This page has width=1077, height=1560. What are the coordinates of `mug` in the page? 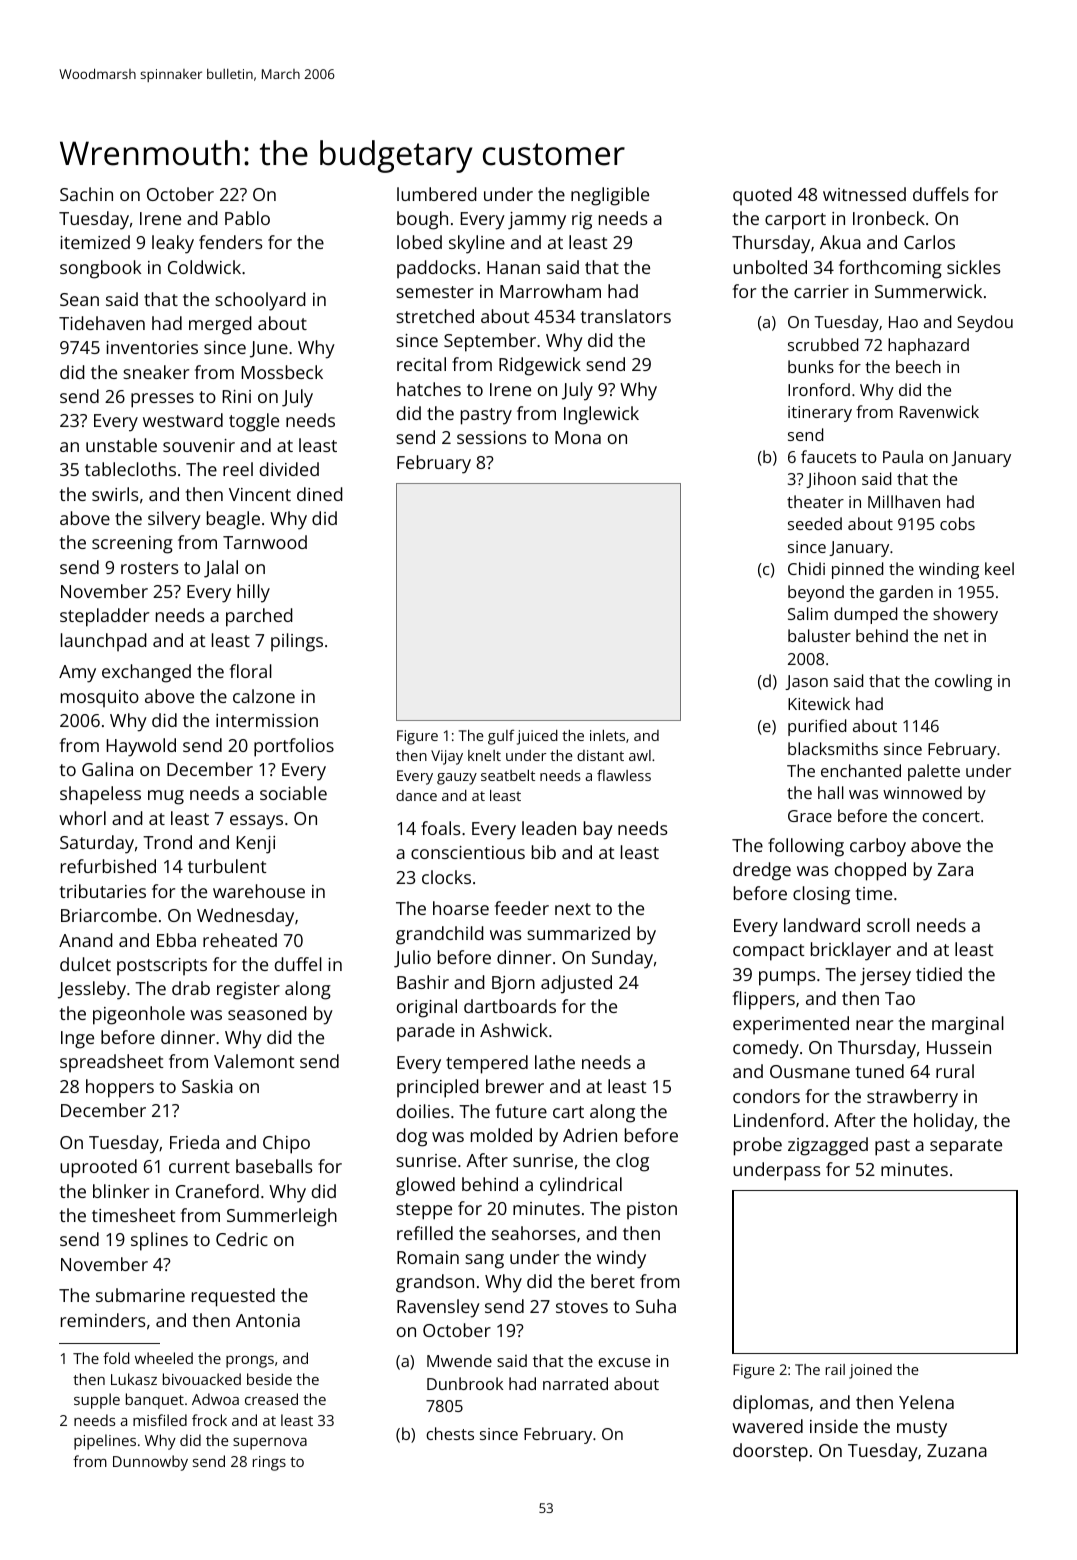 It's located at (166, 797).
